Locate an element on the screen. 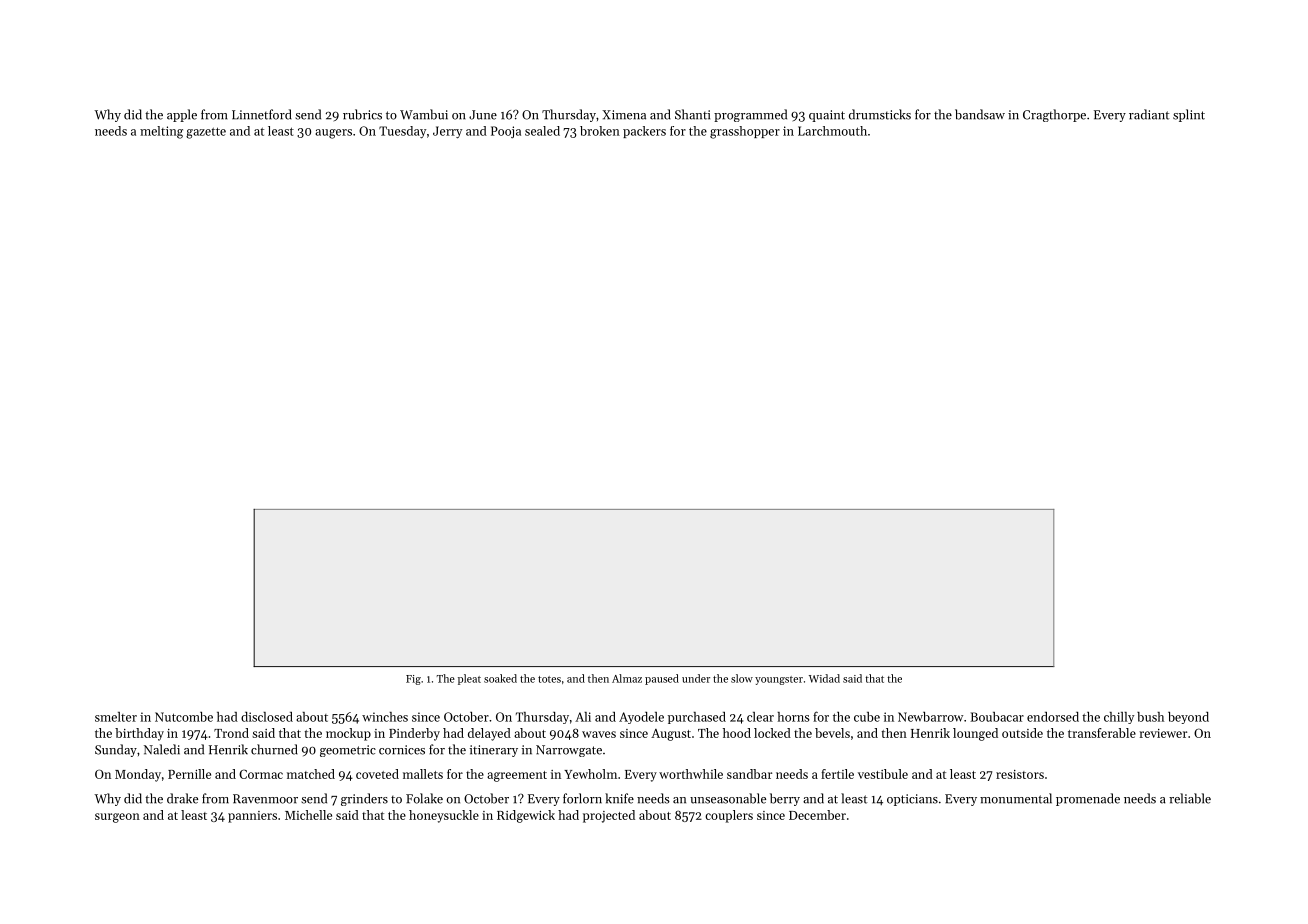 This screenshot has width=1308, height=924. Fig is located at coordinates (413, 680).
